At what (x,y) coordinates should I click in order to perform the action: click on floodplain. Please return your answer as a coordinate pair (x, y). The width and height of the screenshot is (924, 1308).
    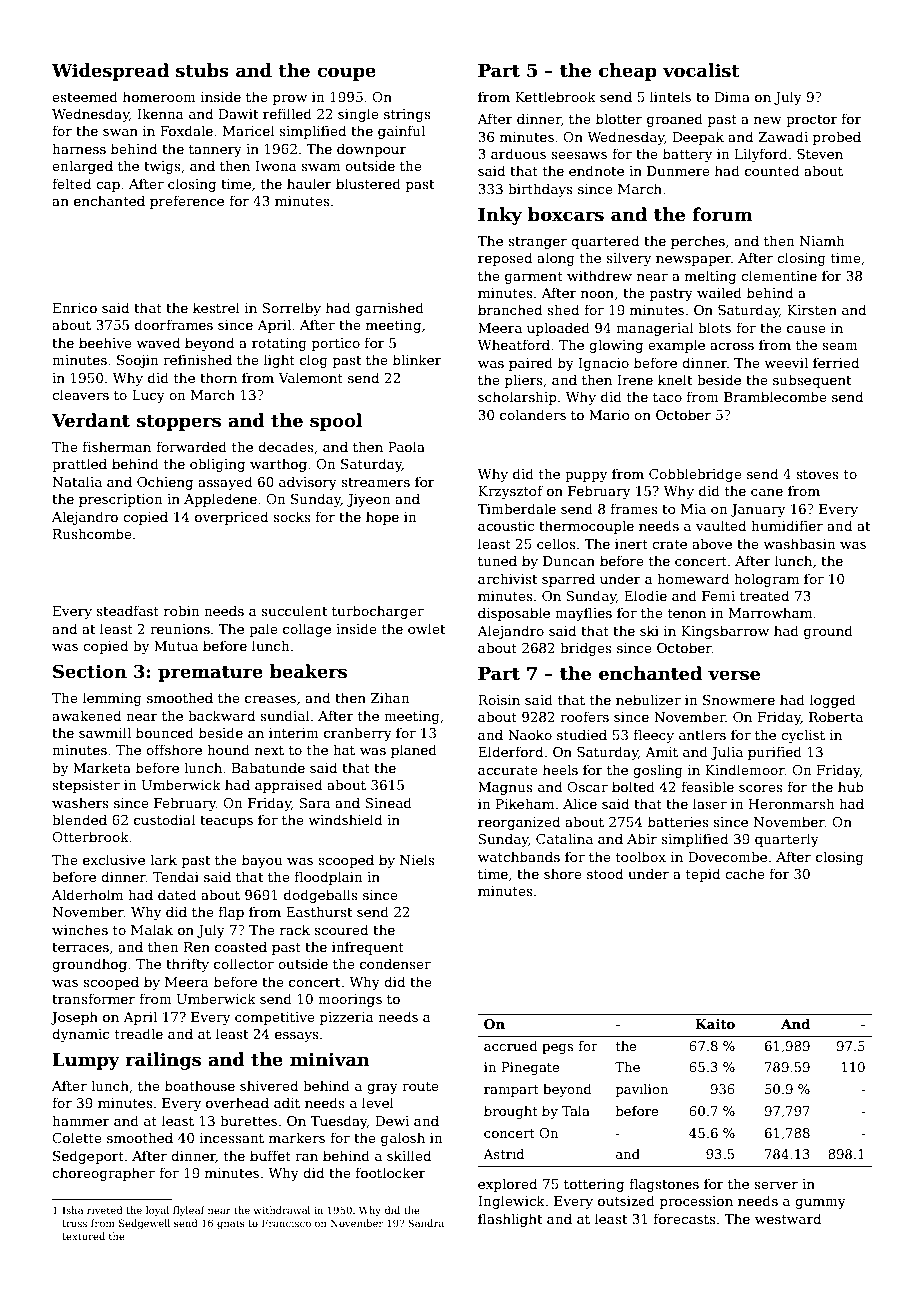
    Looking at the image, I should click on (329, 878).
